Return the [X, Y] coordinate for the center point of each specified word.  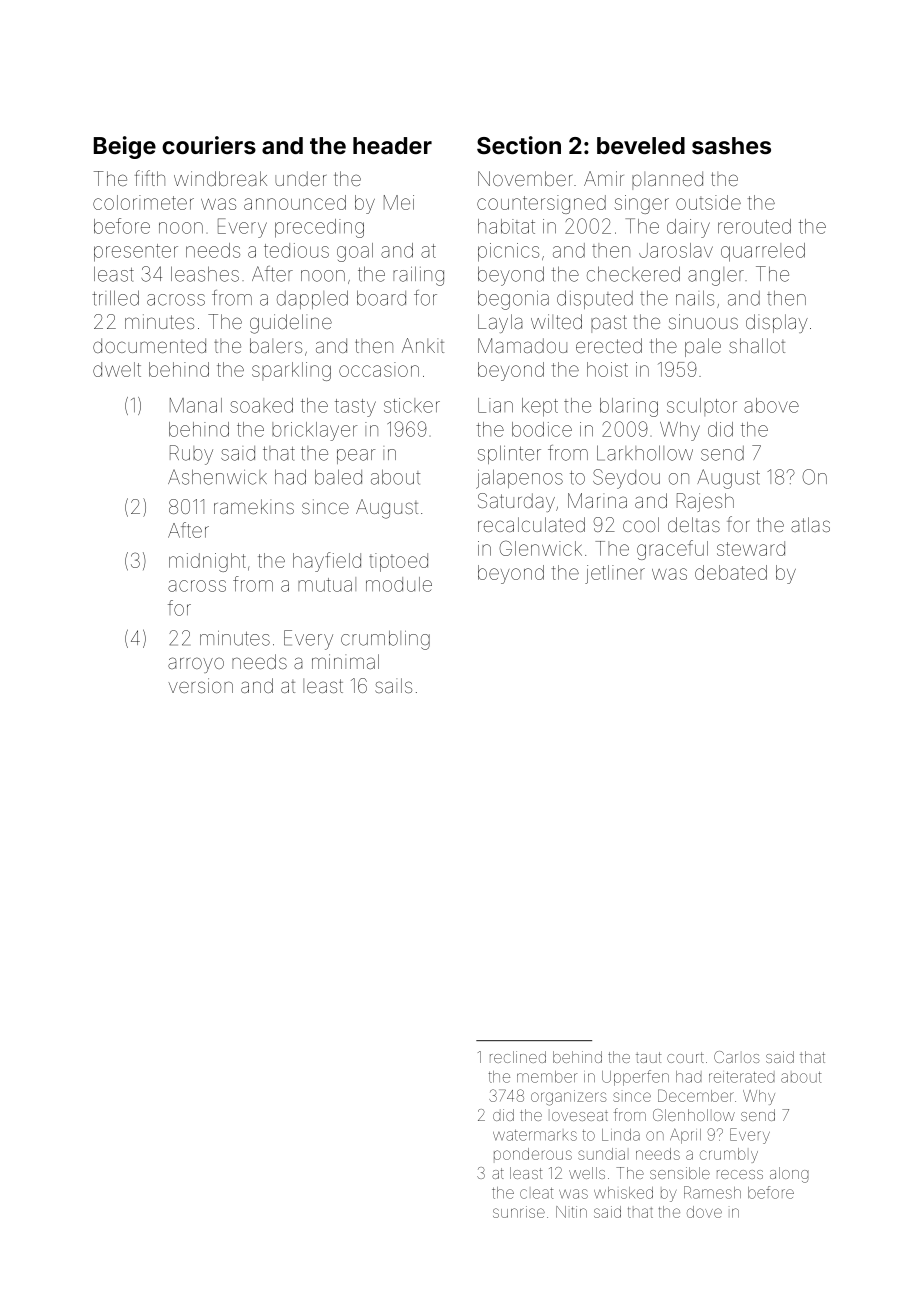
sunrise [519, 1212]
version [200, 685]
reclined [518, 1057]
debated [731, 572]
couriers [209, 145]
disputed [595, 299]
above [771, 405]
